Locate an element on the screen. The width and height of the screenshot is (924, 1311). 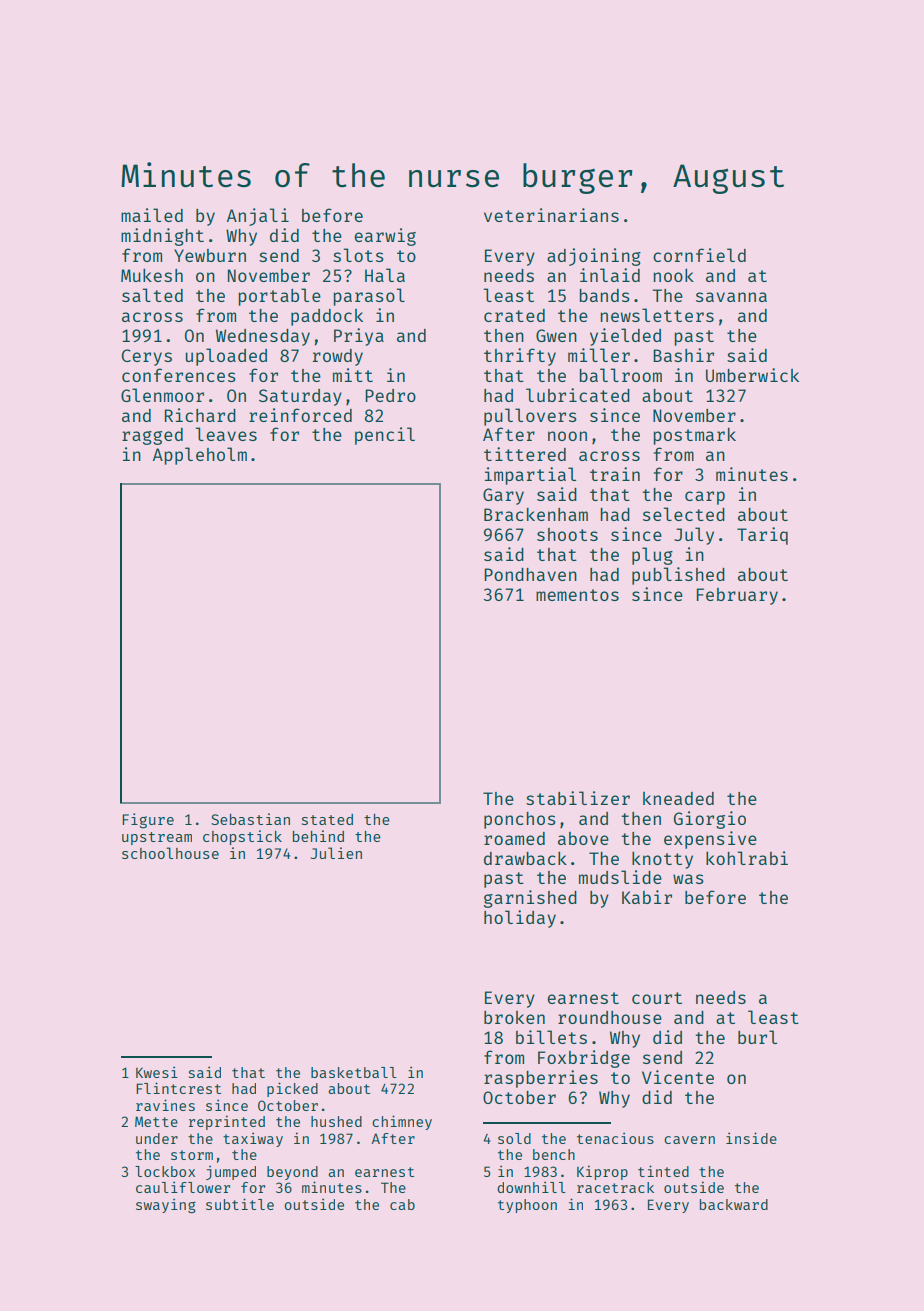
Pondhaven is located at coordinates (531, 574).
